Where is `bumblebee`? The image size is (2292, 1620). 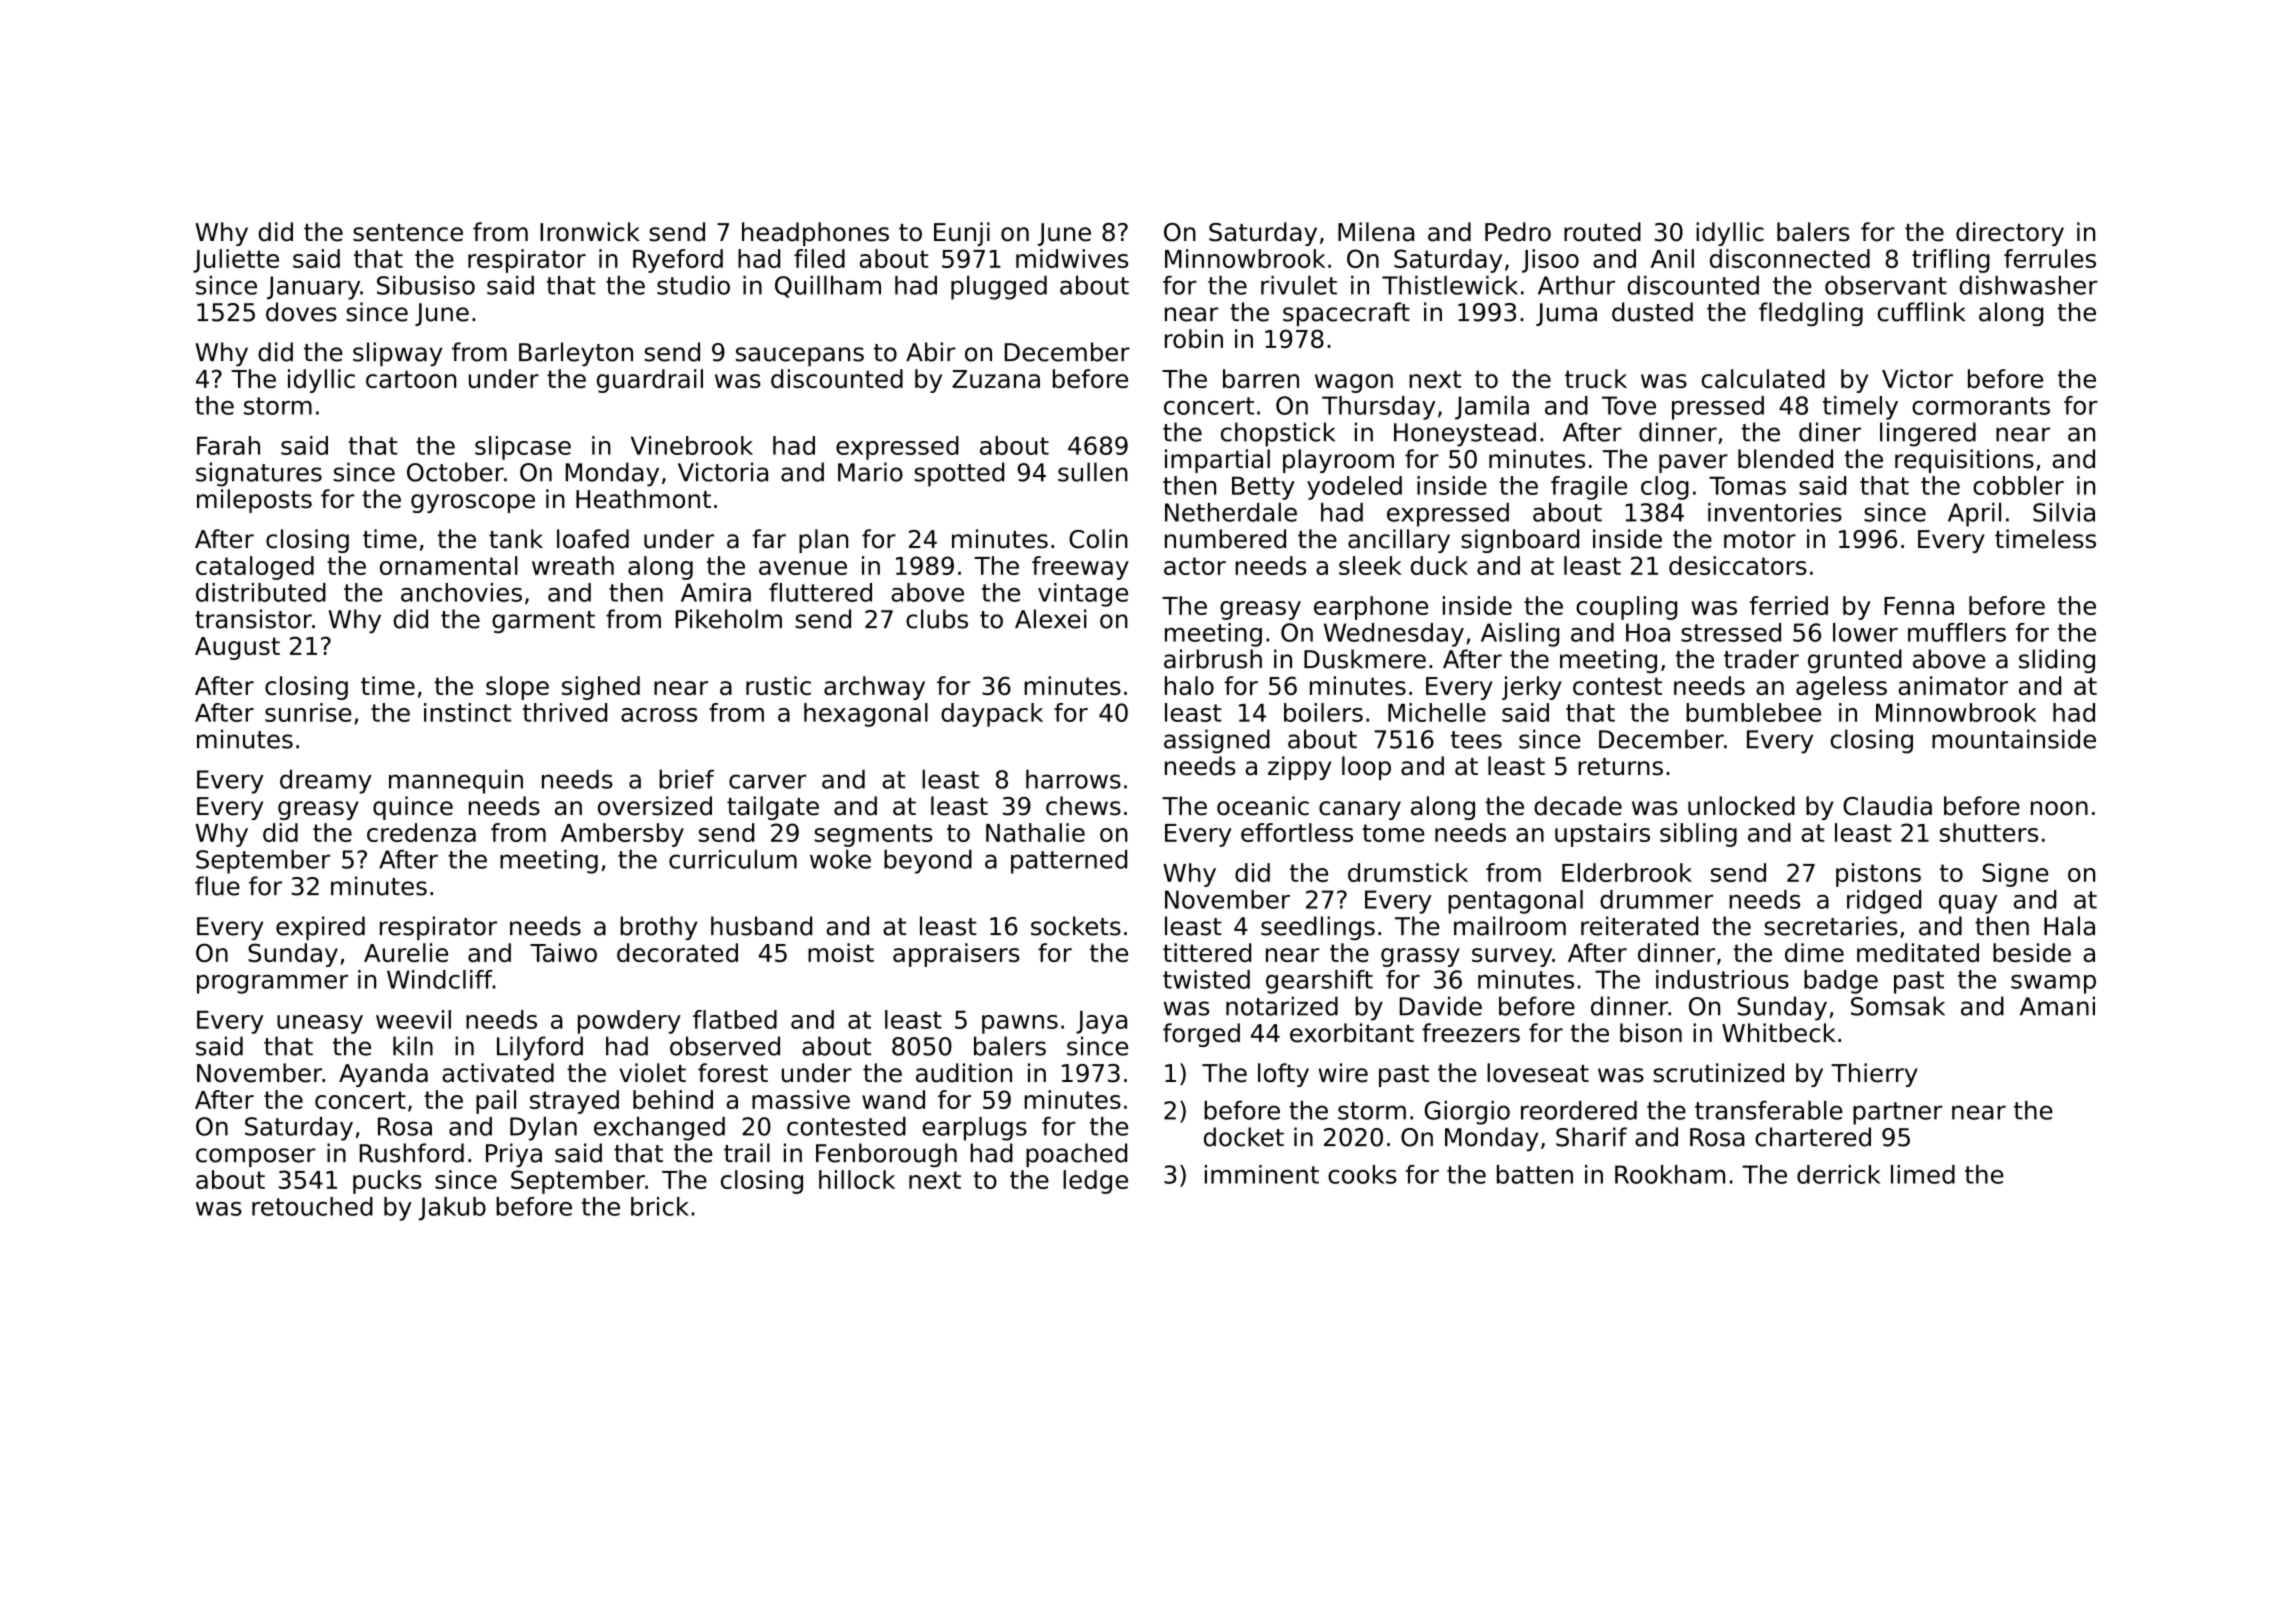 bumblebee is located at coordinates (1753, 712).
